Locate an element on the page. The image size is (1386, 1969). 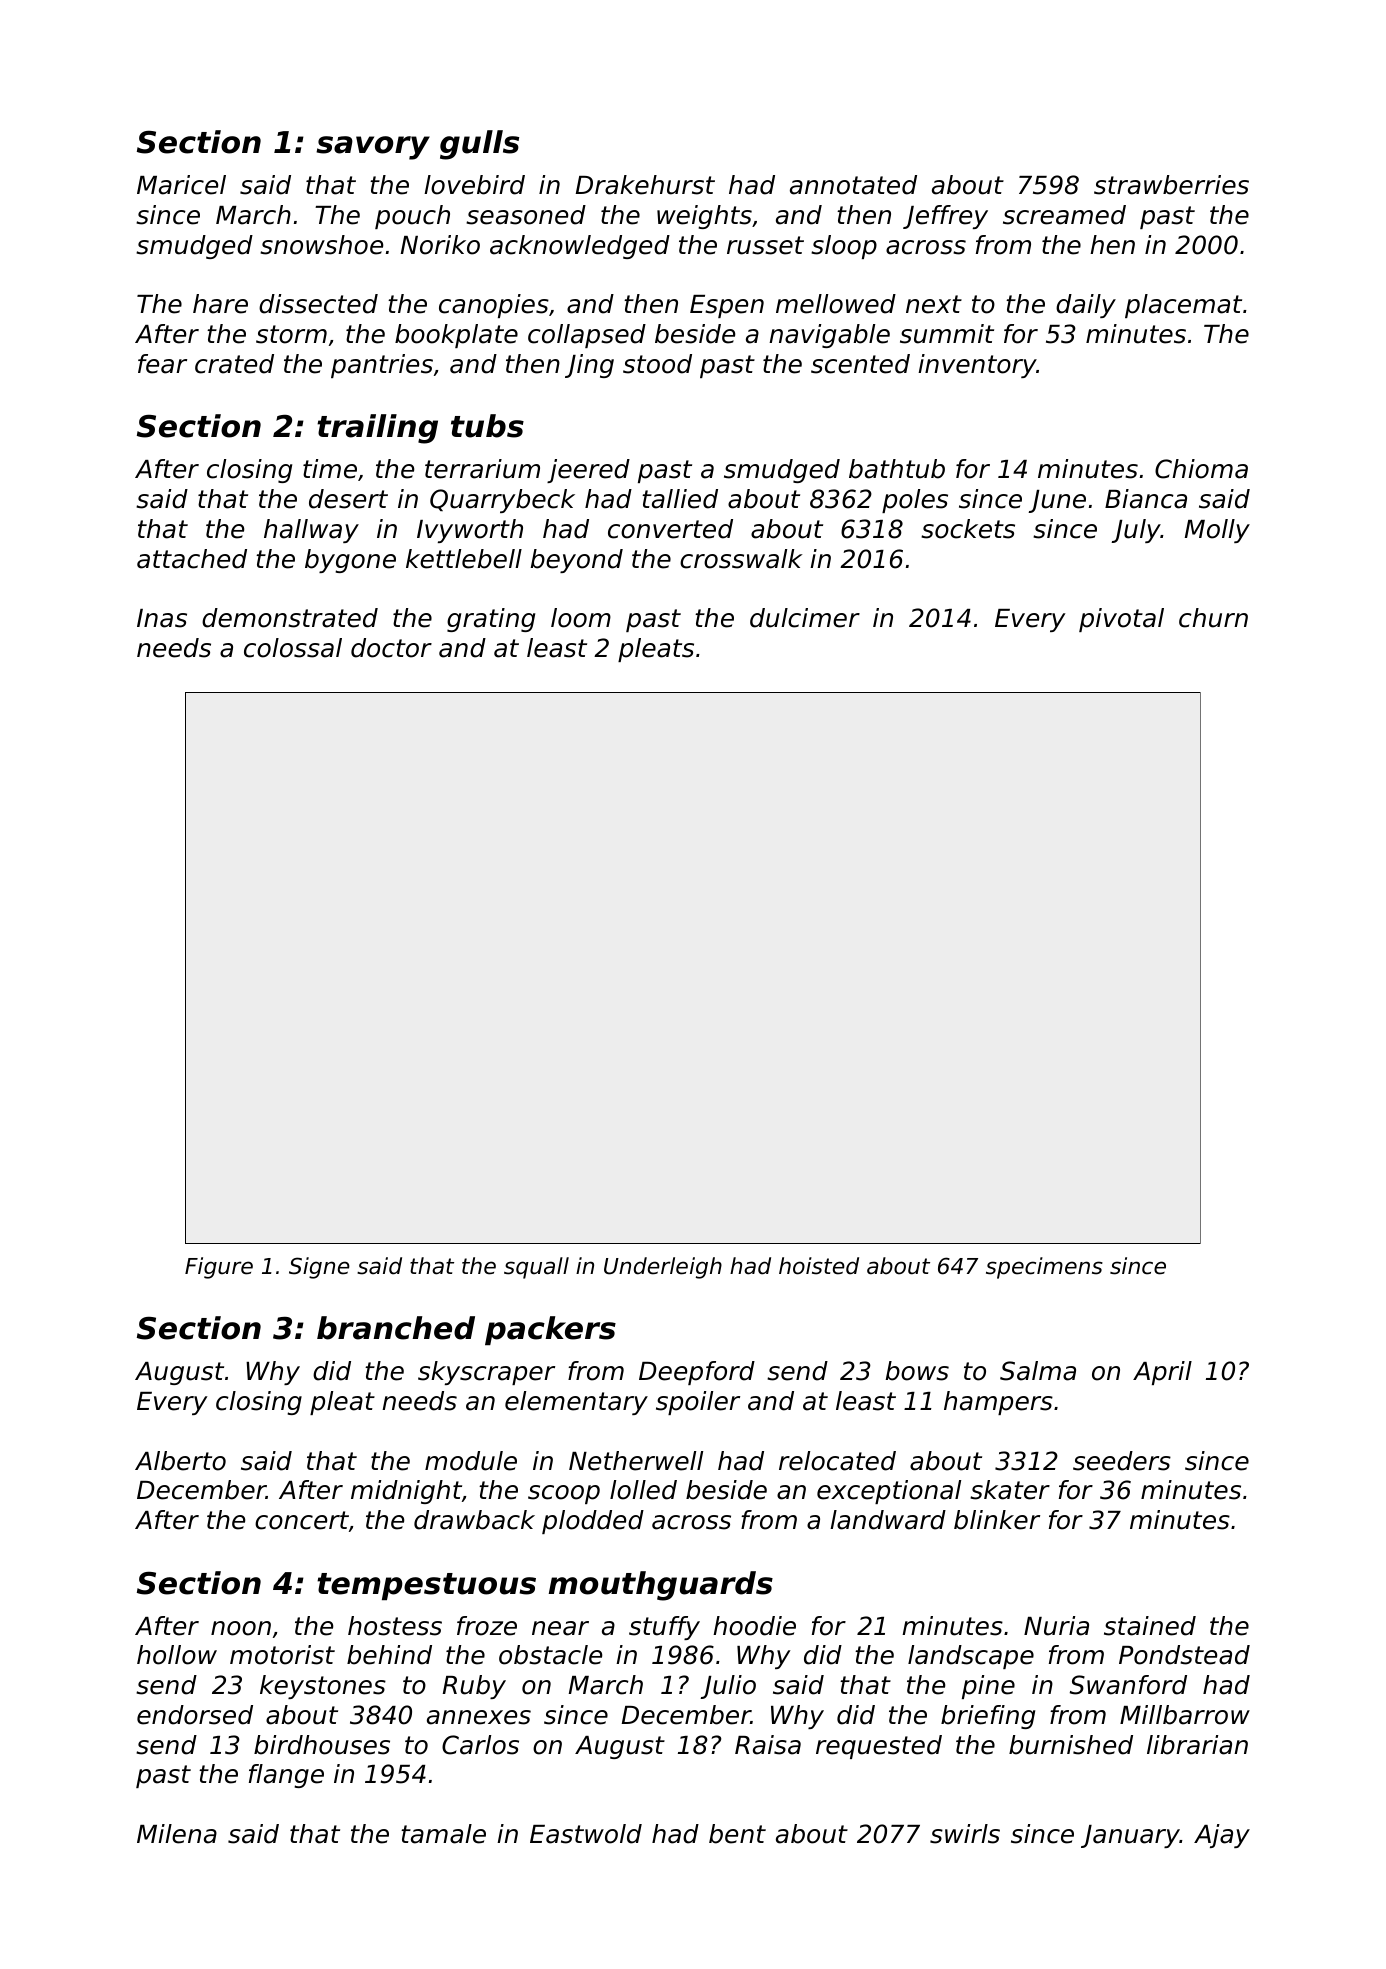
stood is located at coordinates (657, 364).
